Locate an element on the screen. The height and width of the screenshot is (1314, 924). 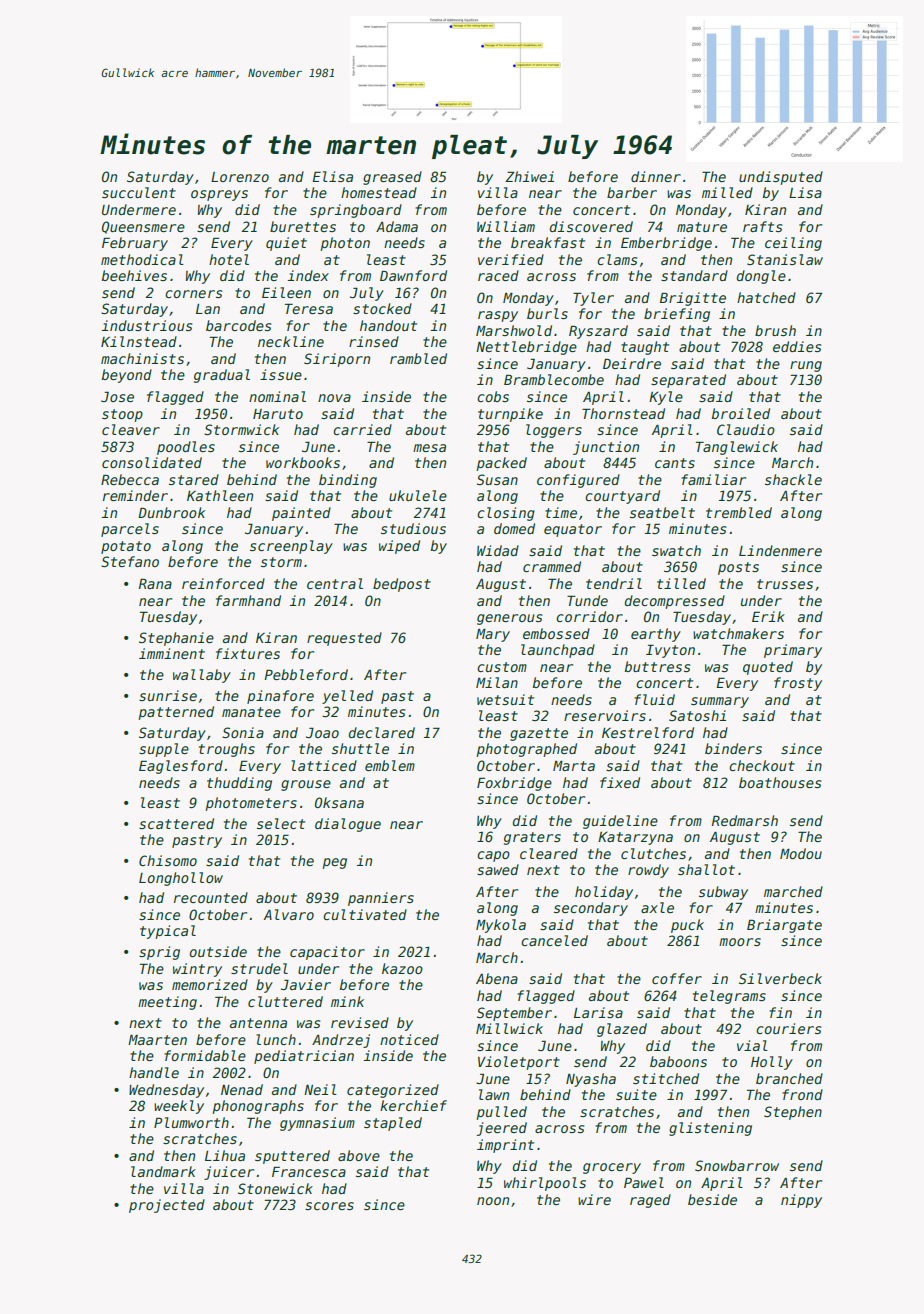
above is located at coordinates (359, 1155).
